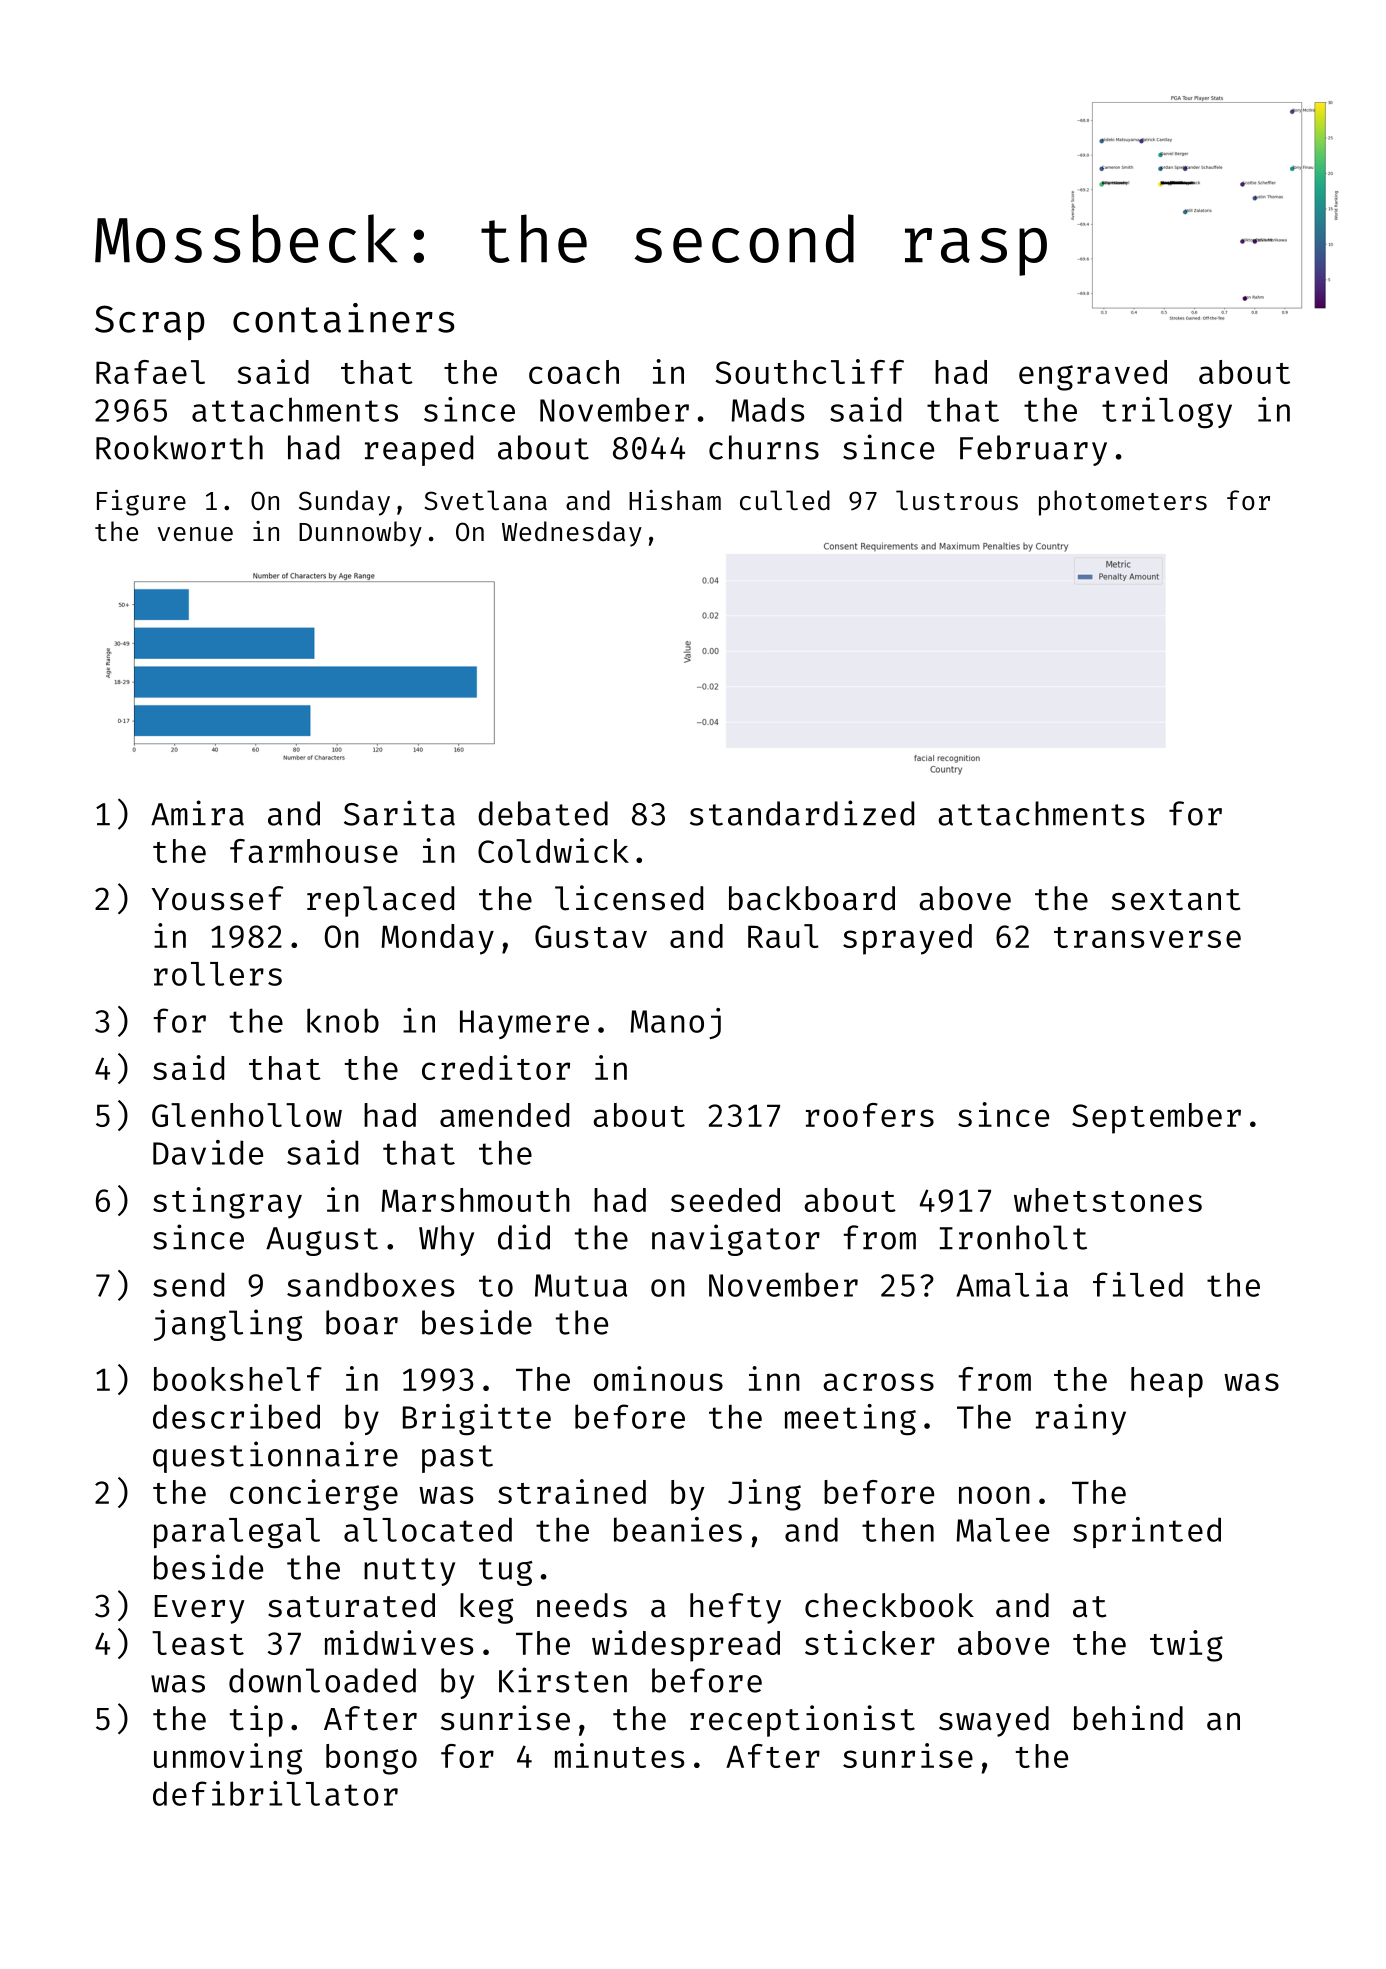 This screenshot has width=1386, height=1969. What do you see at coordinates (809, 371) in the screenshot?
I see `Southcliff` at bounding box center [809, 371].
